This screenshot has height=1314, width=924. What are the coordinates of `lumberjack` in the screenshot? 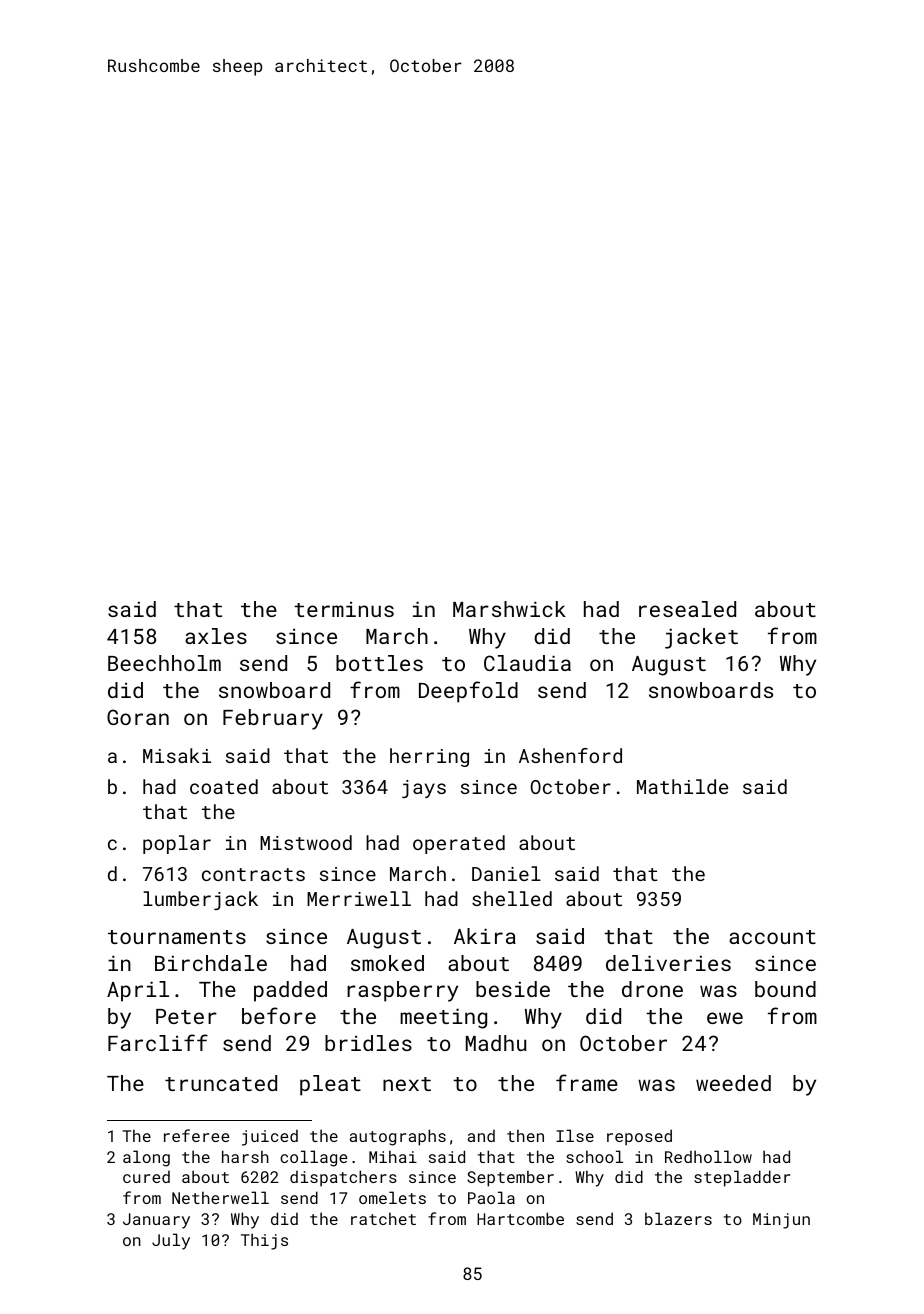 It's located at (200, 900).
